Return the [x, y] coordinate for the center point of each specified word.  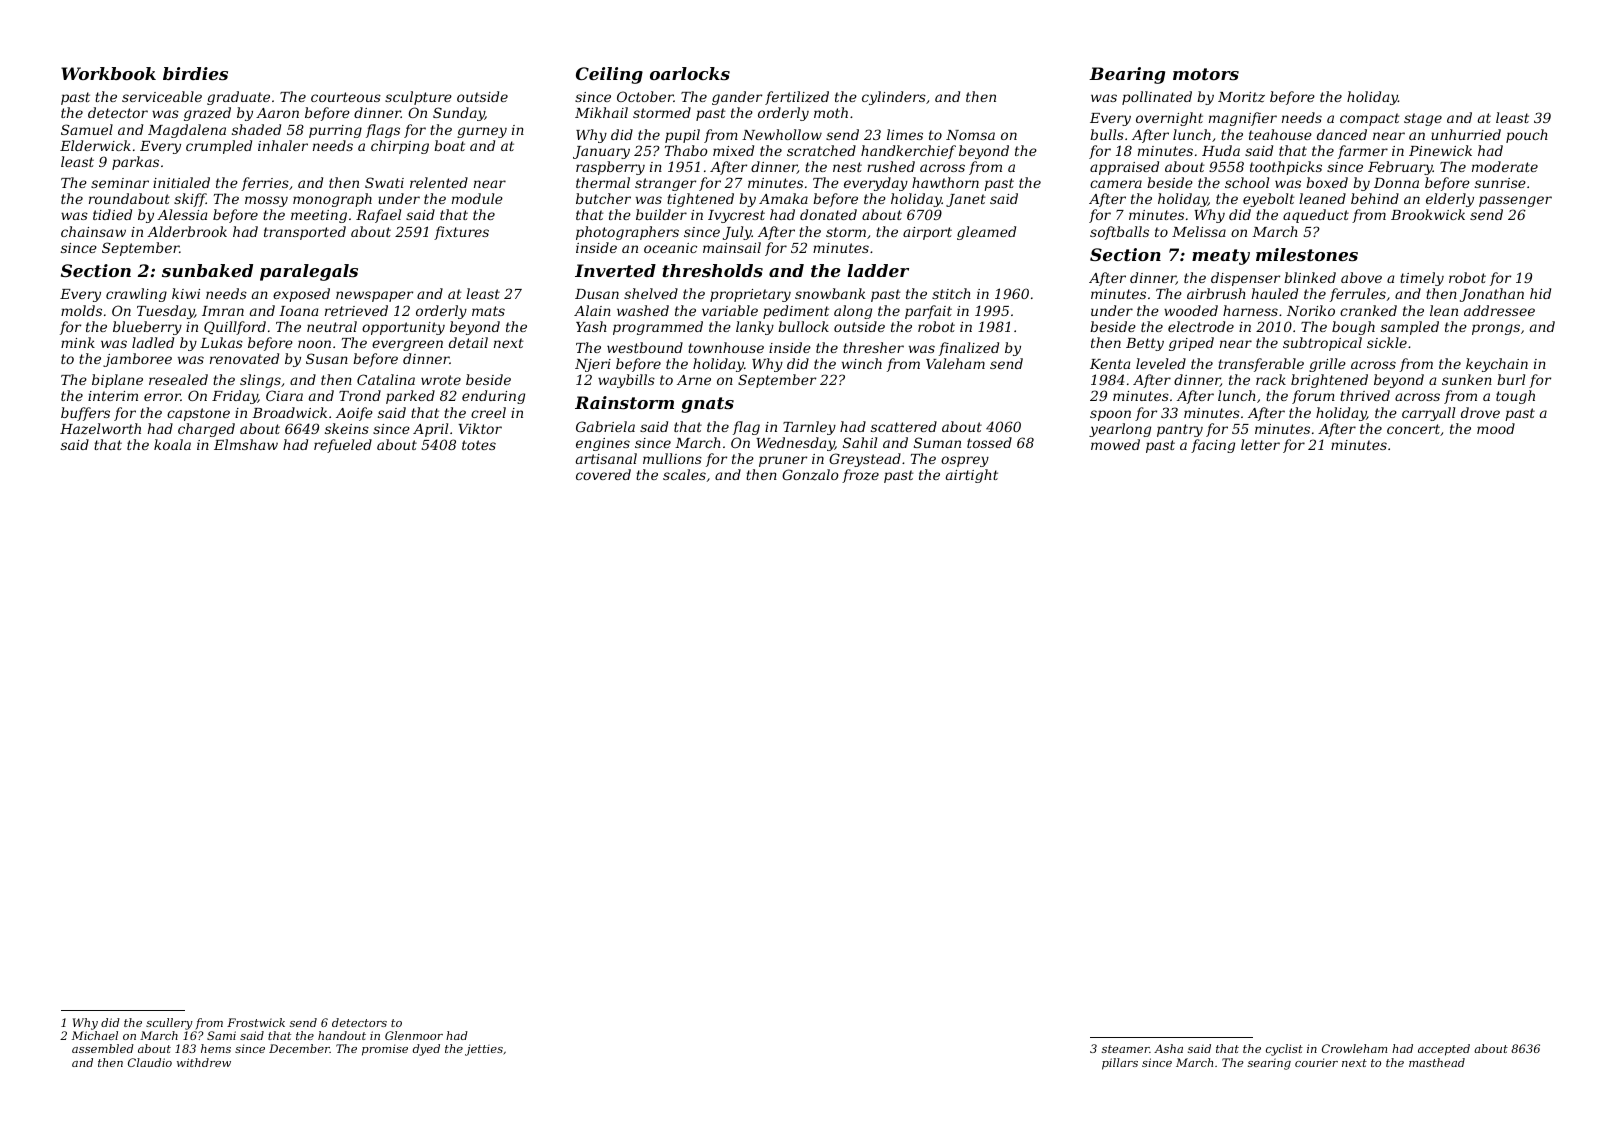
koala [172, 444]
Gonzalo [810, 475]
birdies [195, 73]
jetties [484, 1050]
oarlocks [690, 73]
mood [1496, 428]
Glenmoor [414, 1035]
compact [1370, 119]
